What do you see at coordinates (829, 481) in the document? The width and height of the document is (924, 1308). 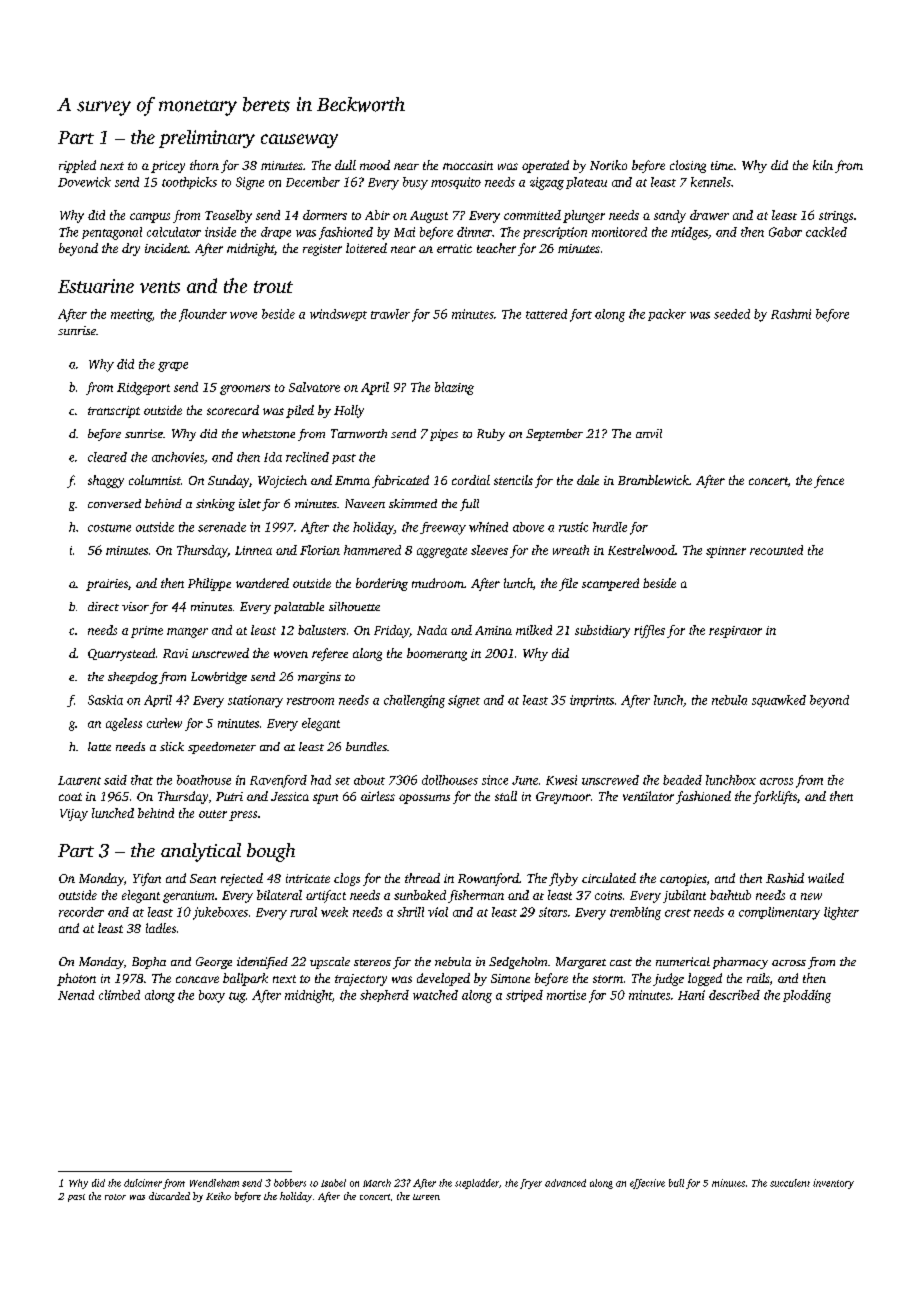 I see `fence` at bounding box center [829, 481].
